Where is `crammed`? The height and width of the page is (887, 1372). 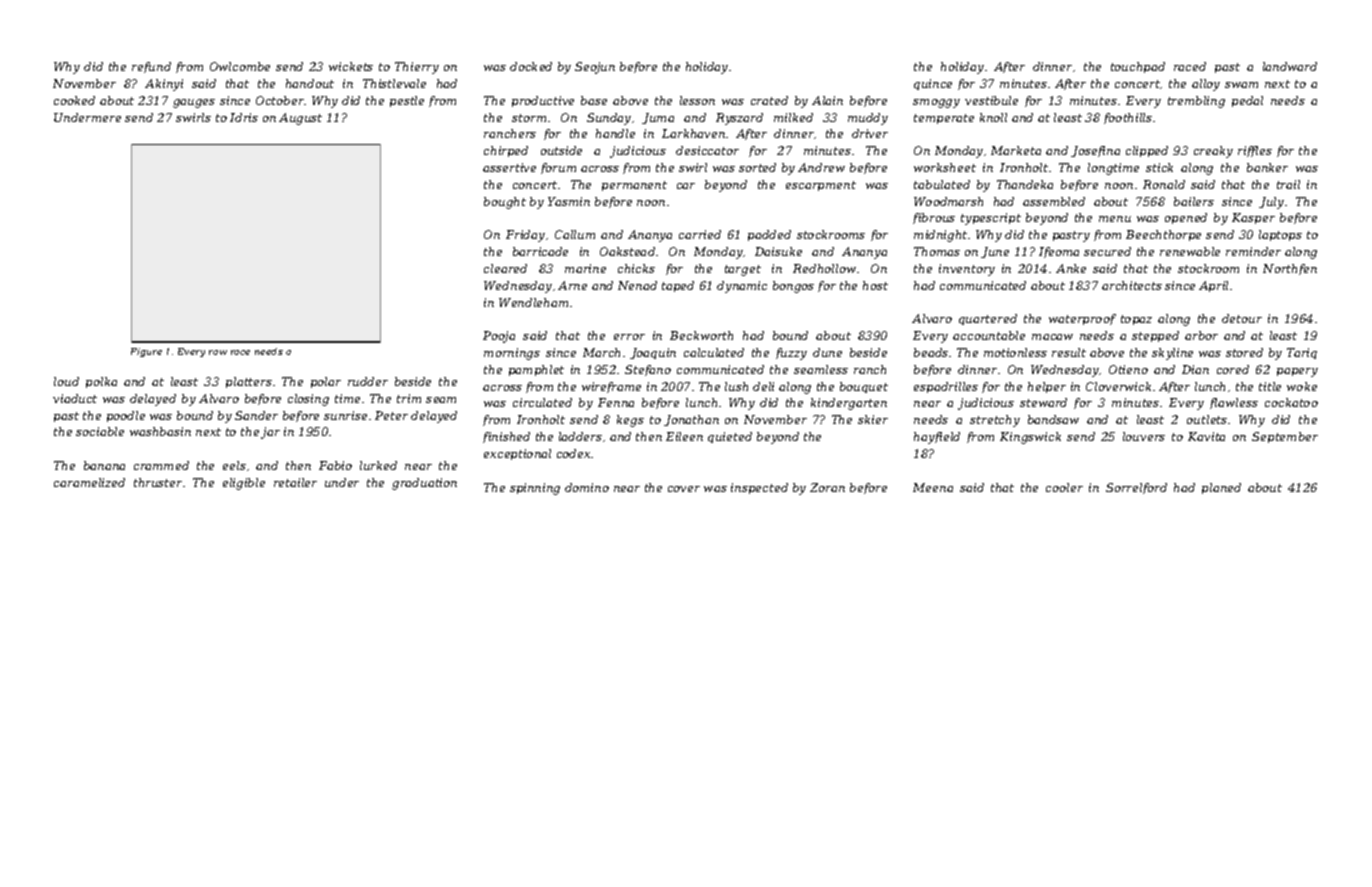
crammed is located at coordinates (161, 465).
